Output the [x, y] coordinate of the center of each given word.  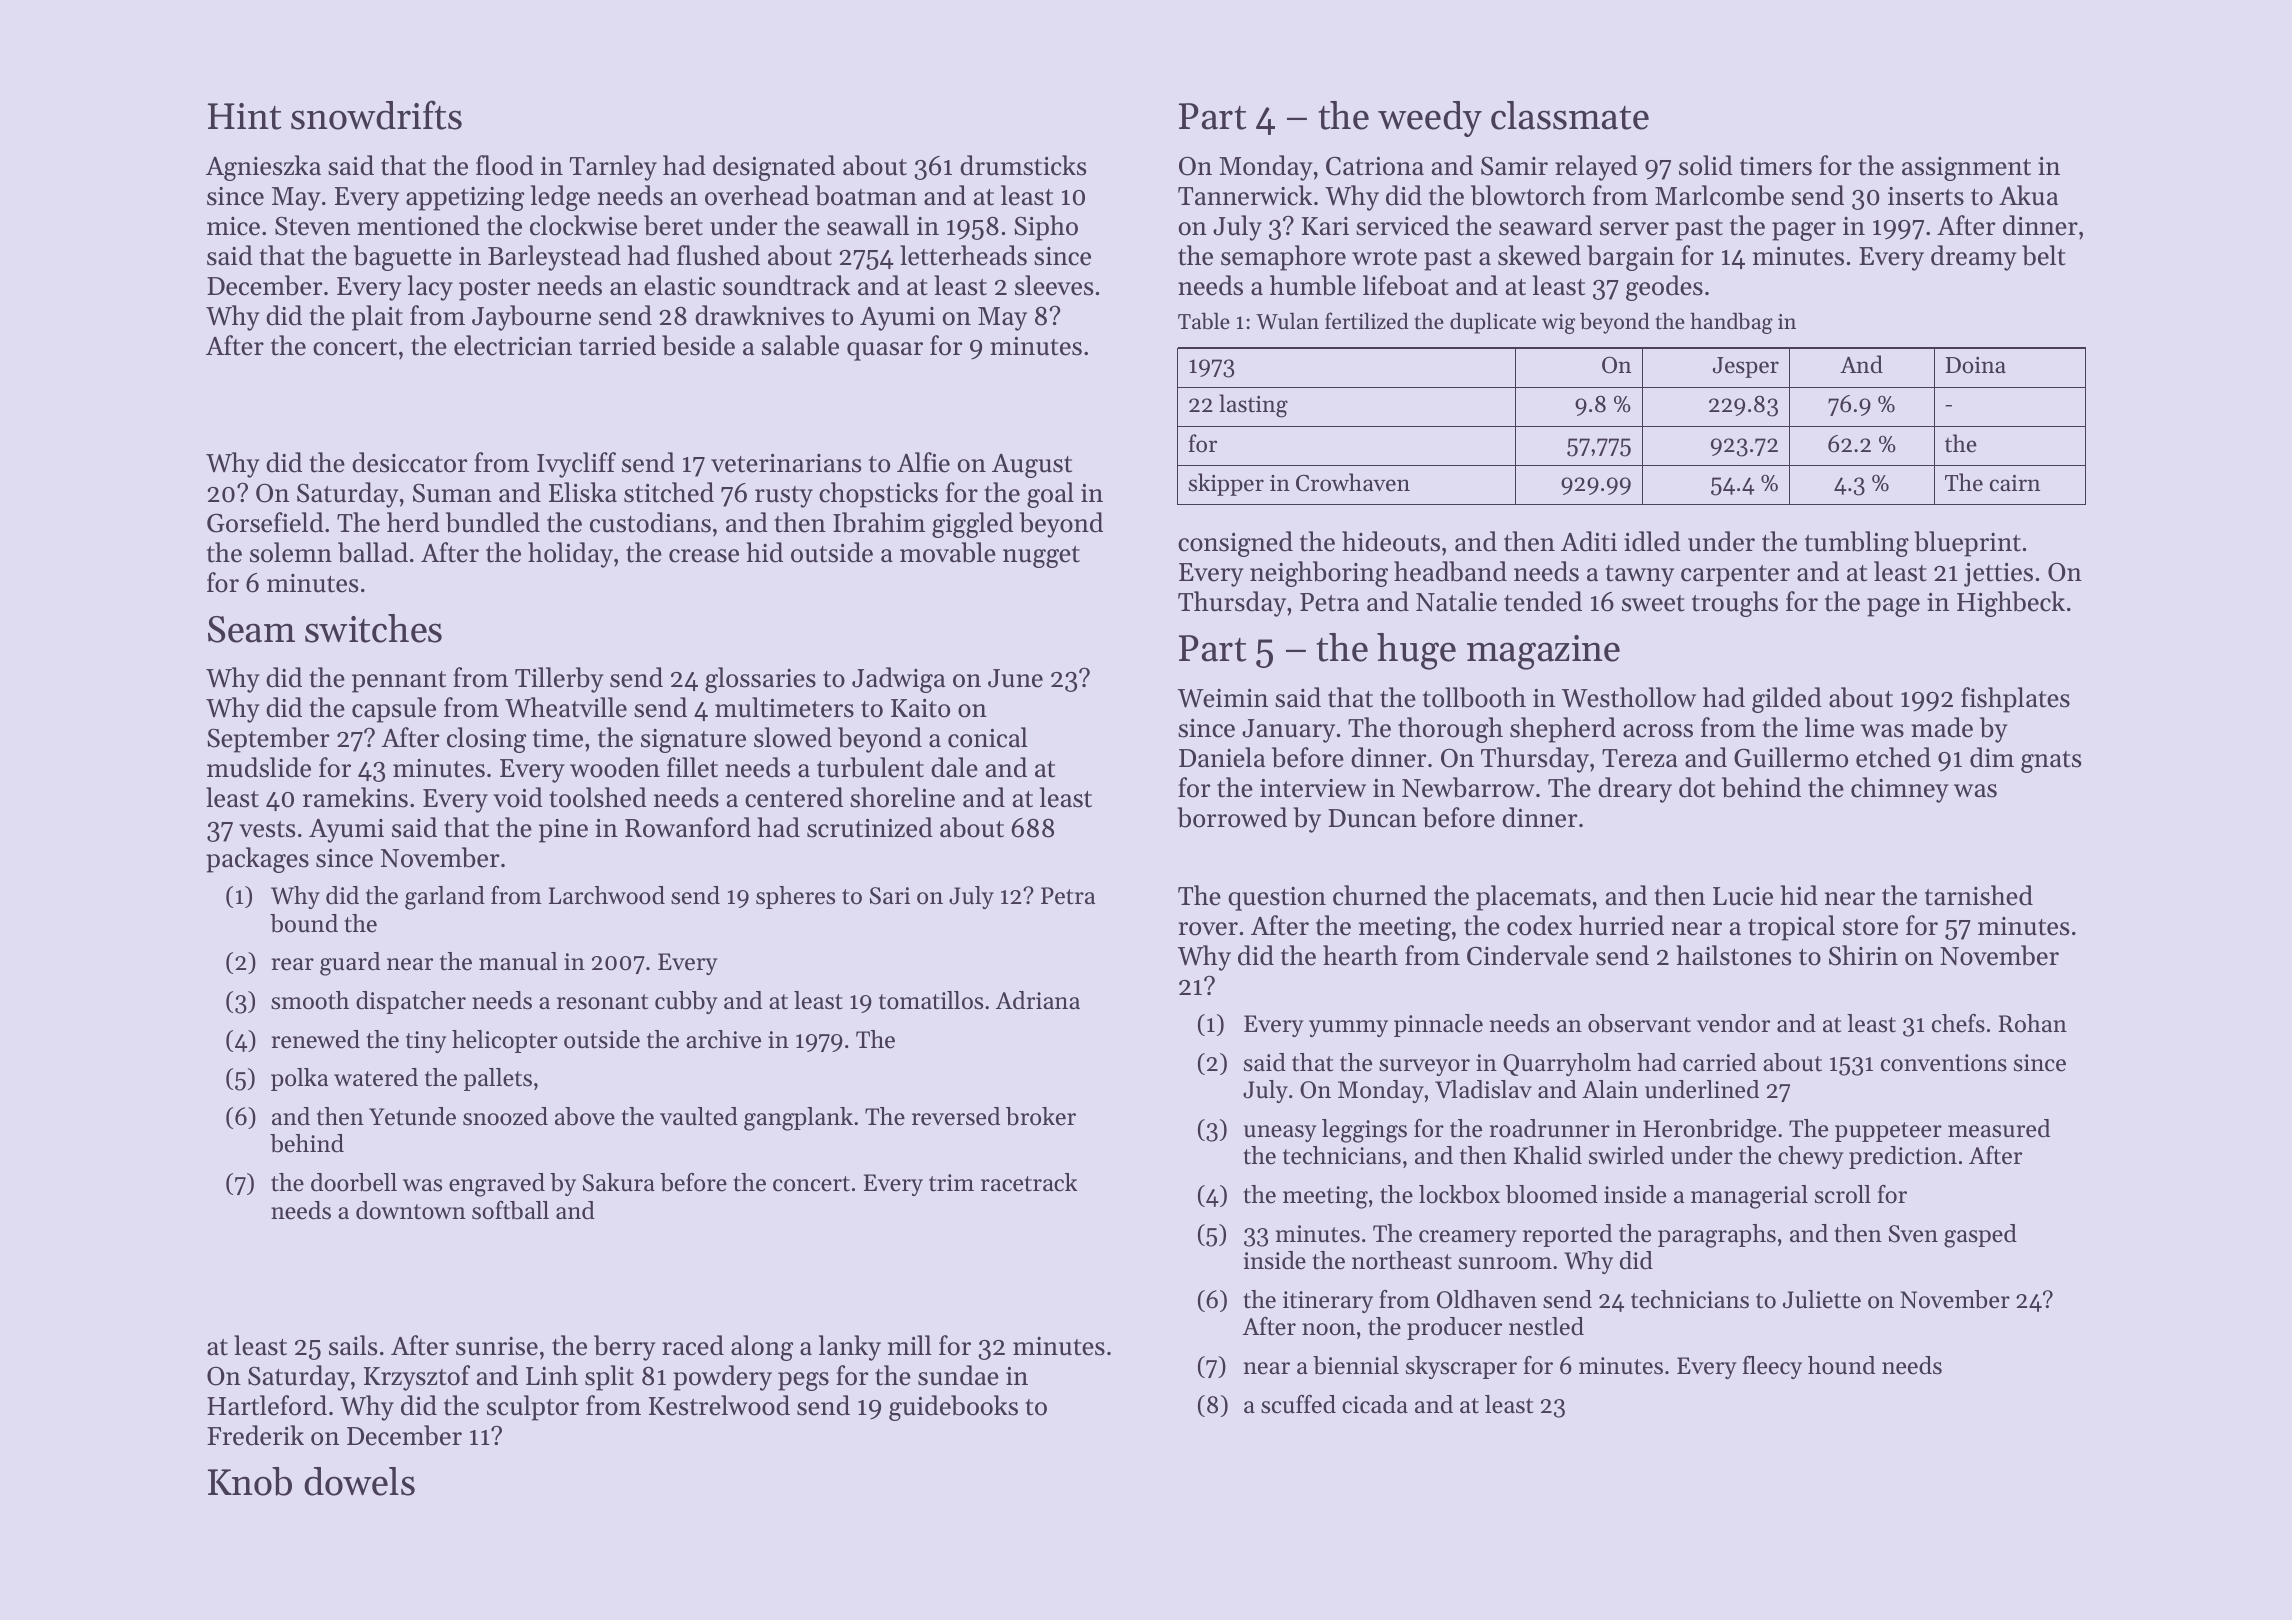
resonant [602, 1002]
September [268, 740]
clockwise [583, 225]
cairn [2015, 483]
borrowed [1232, 817]
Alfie [923, 462]
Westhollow [1629, 697]
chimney [1900, 790]
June [1015, 678]
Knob [250, 1481]
